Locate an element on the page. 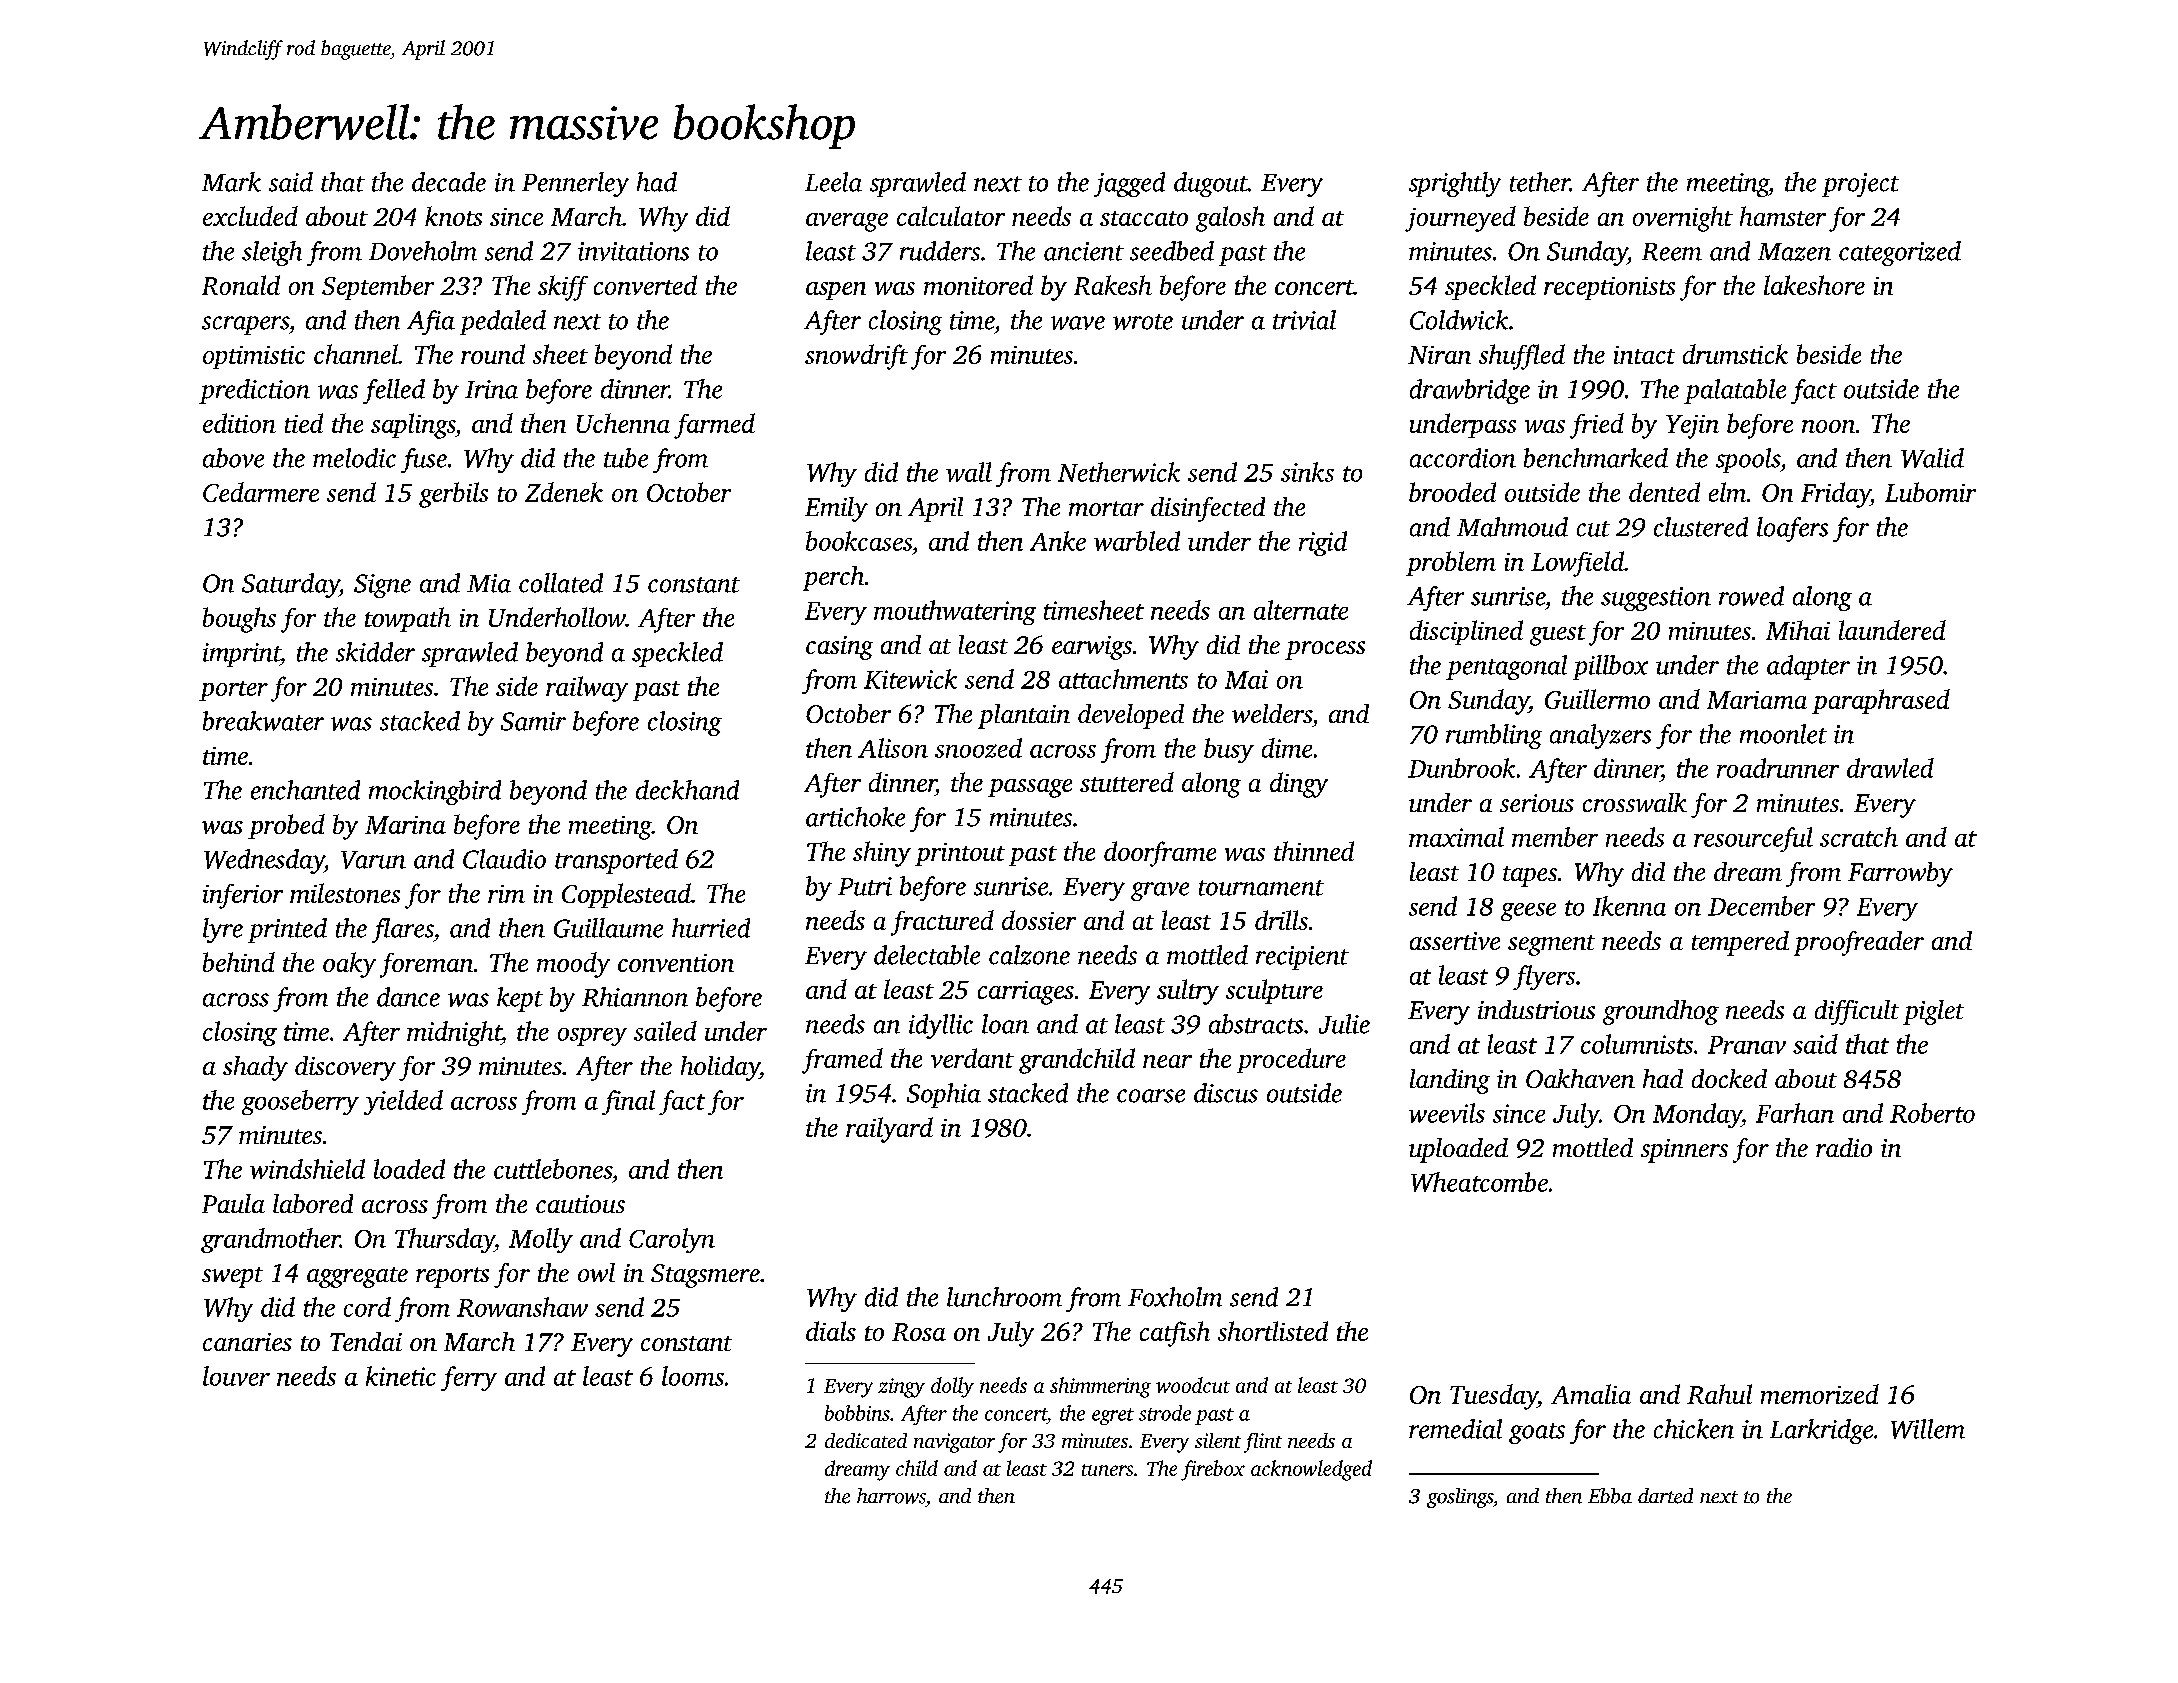  hurried is located at coordinates (711, 928).
